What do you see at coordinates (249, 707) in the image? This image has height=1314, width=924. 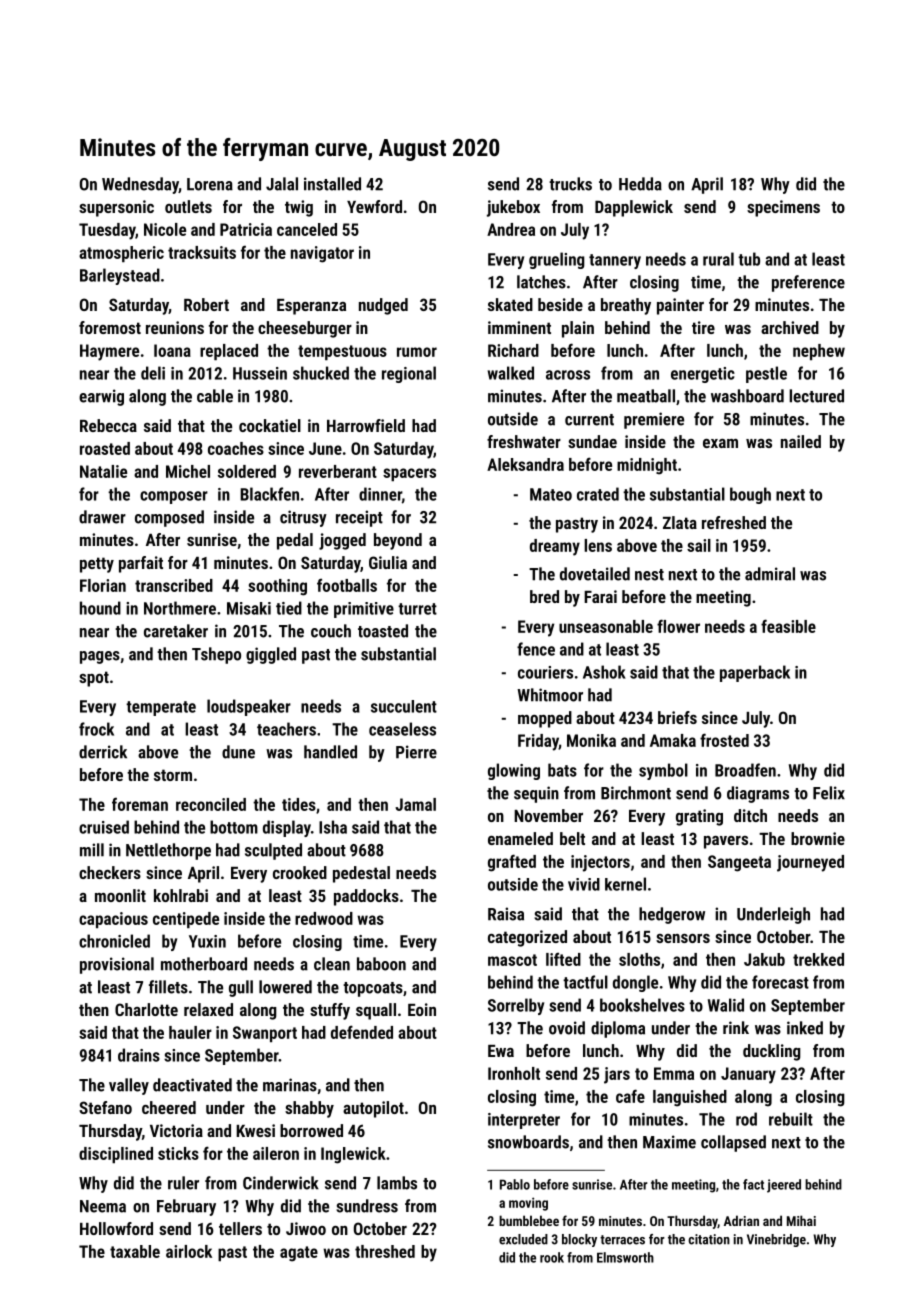 I see `loudspeaker` at bounding box center [249, 707].
